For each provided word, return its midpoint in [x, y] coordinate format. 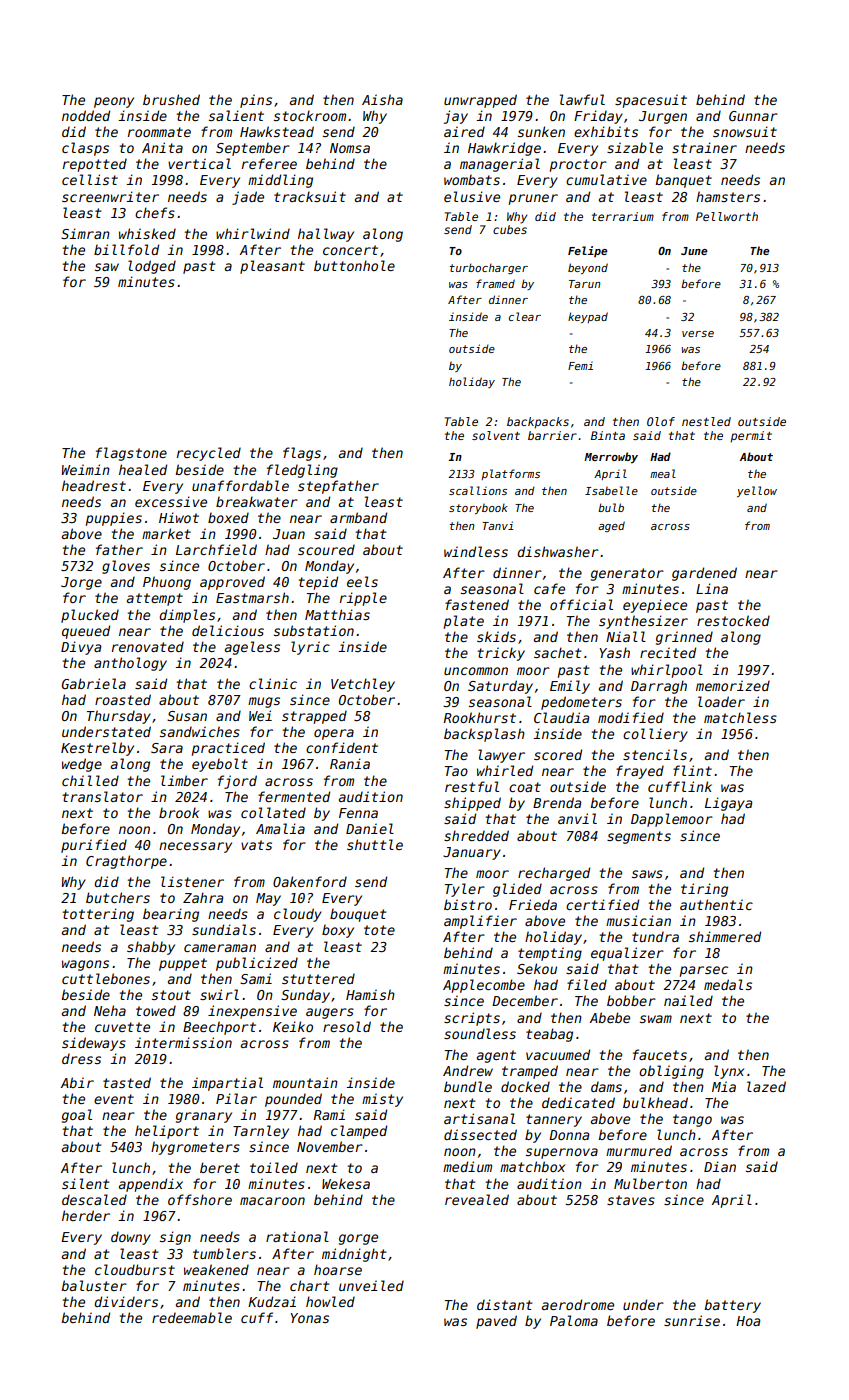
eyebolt [220, 765]
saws [647, 874]
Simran [85, 233]
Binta [608, 435]
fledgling [302, 471]
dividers [126, 1301]
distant [504, 1304]
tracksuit [310, 196]
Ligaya [728, 804]
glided [517, 890]
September [253, 149]
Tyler [465, 890]
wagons [85, 965]
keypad [588, 317]
